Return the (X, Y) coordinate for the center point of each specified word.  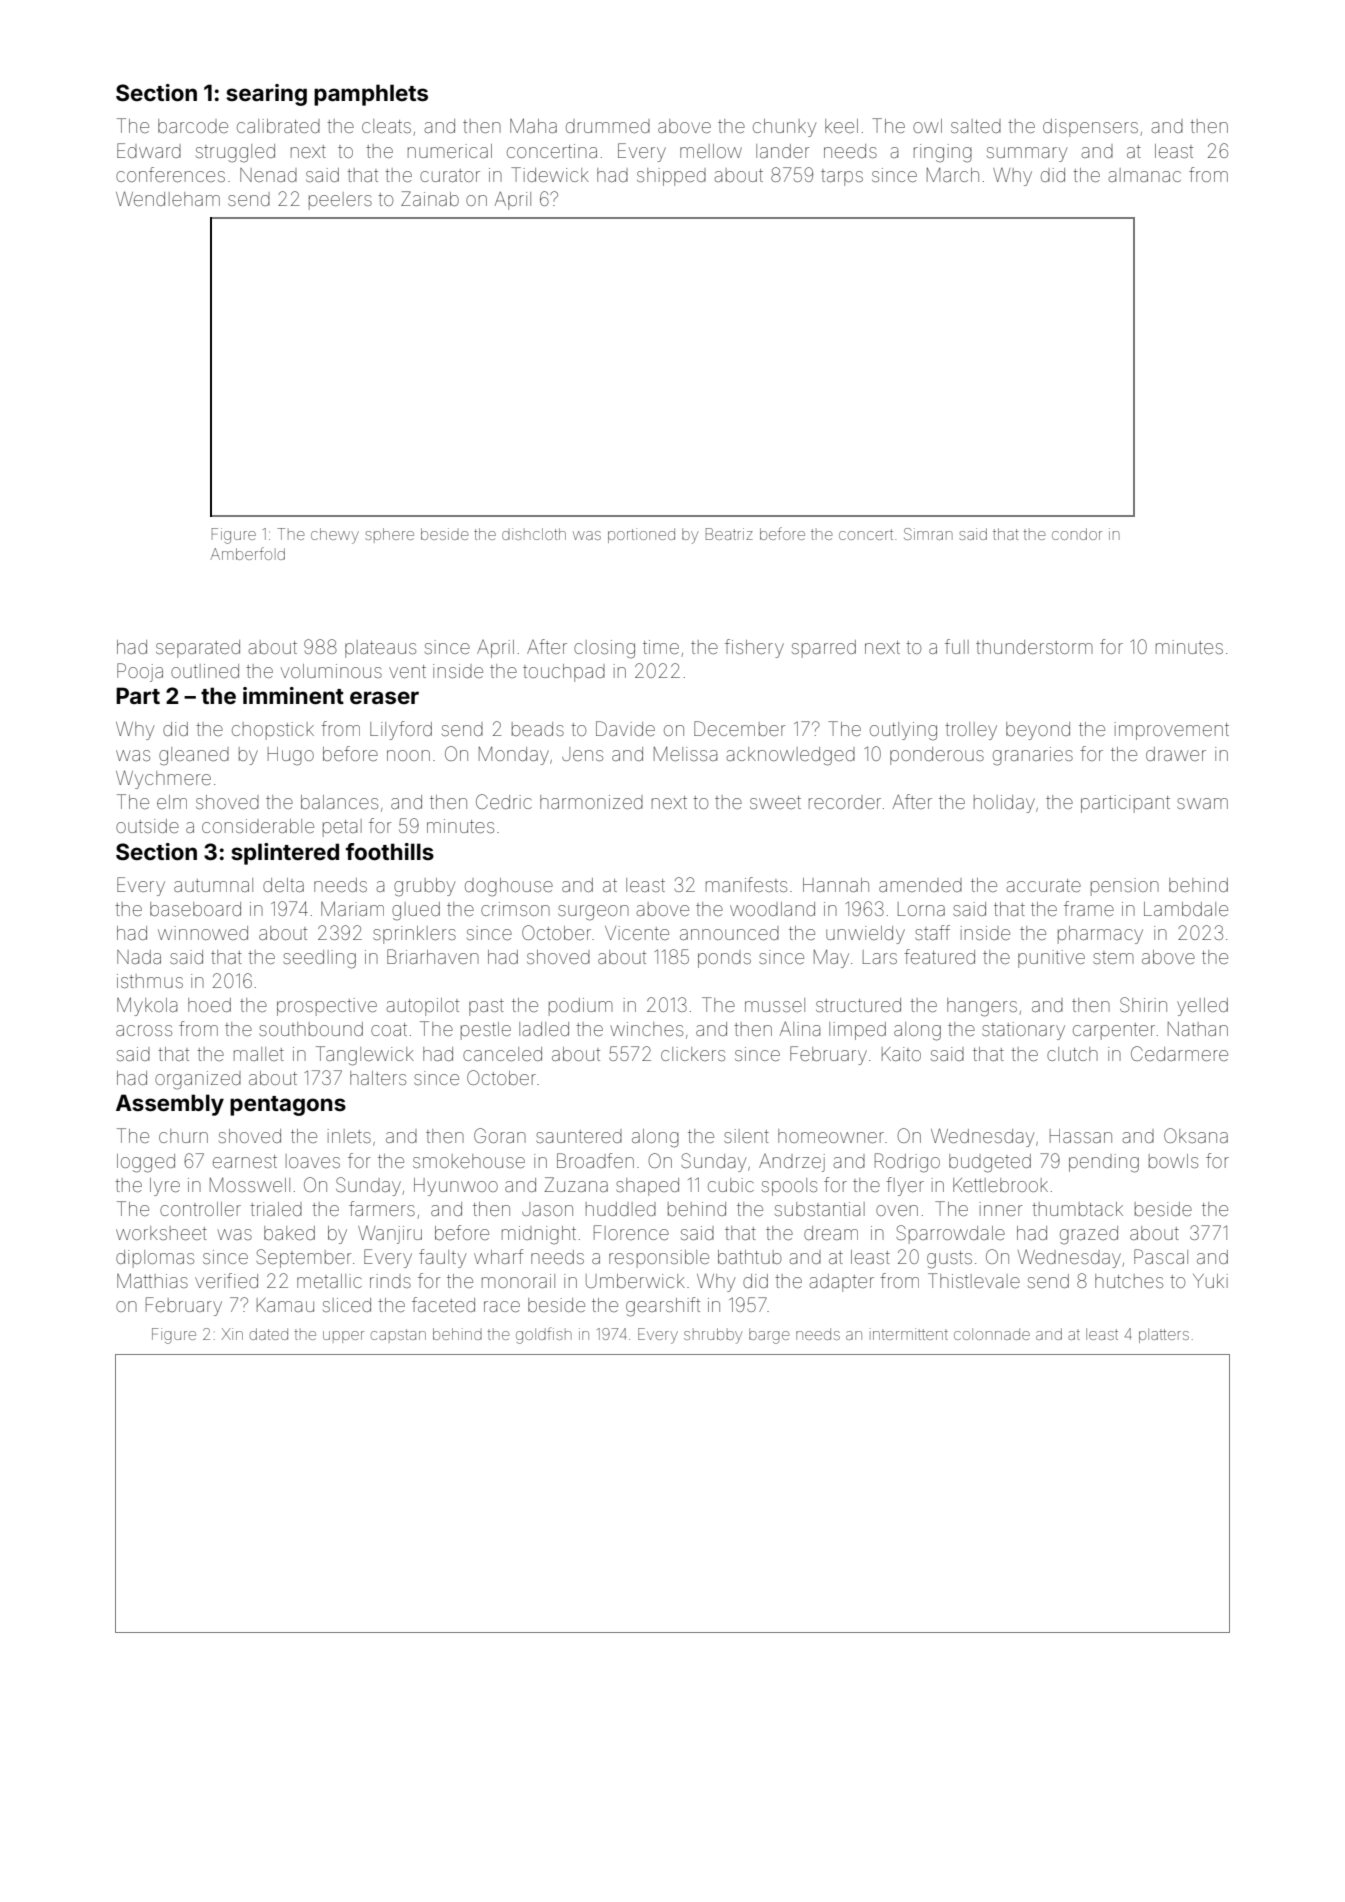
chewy (335, 536)
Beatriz (729, 534)
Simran (928, 534)
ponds (724, 959)
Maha (533, 126)
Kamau (285, 1305)
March (953, 175)
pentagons (288, 1106)
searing (266, 95)
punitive (1051, 959)
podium (581, 1007)
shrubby (713, 1336)
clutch (1072, 1054)
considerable (258, 826)
